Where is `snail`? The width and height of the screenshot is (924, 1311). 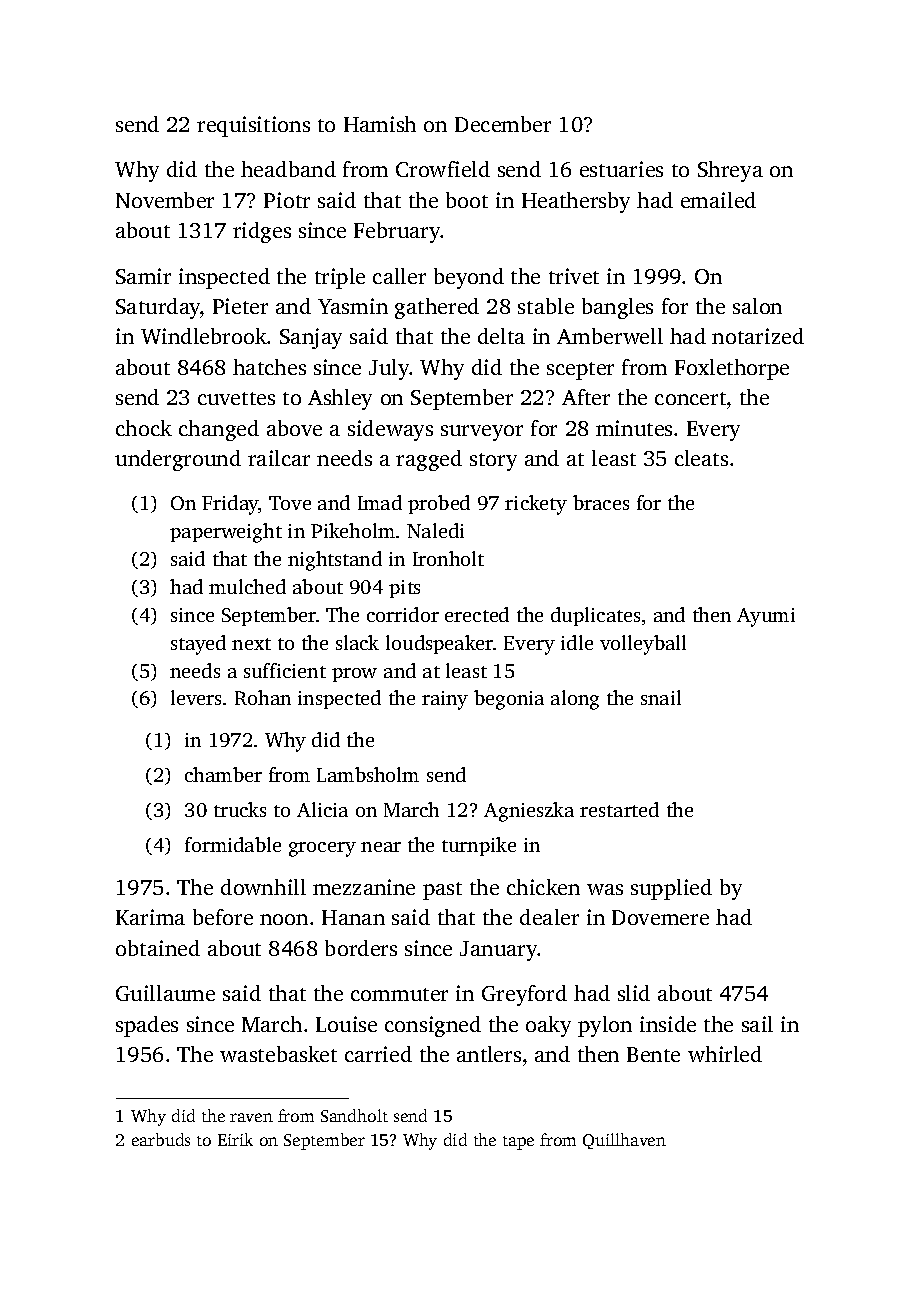 snail is located at coordinates (661, 697).
